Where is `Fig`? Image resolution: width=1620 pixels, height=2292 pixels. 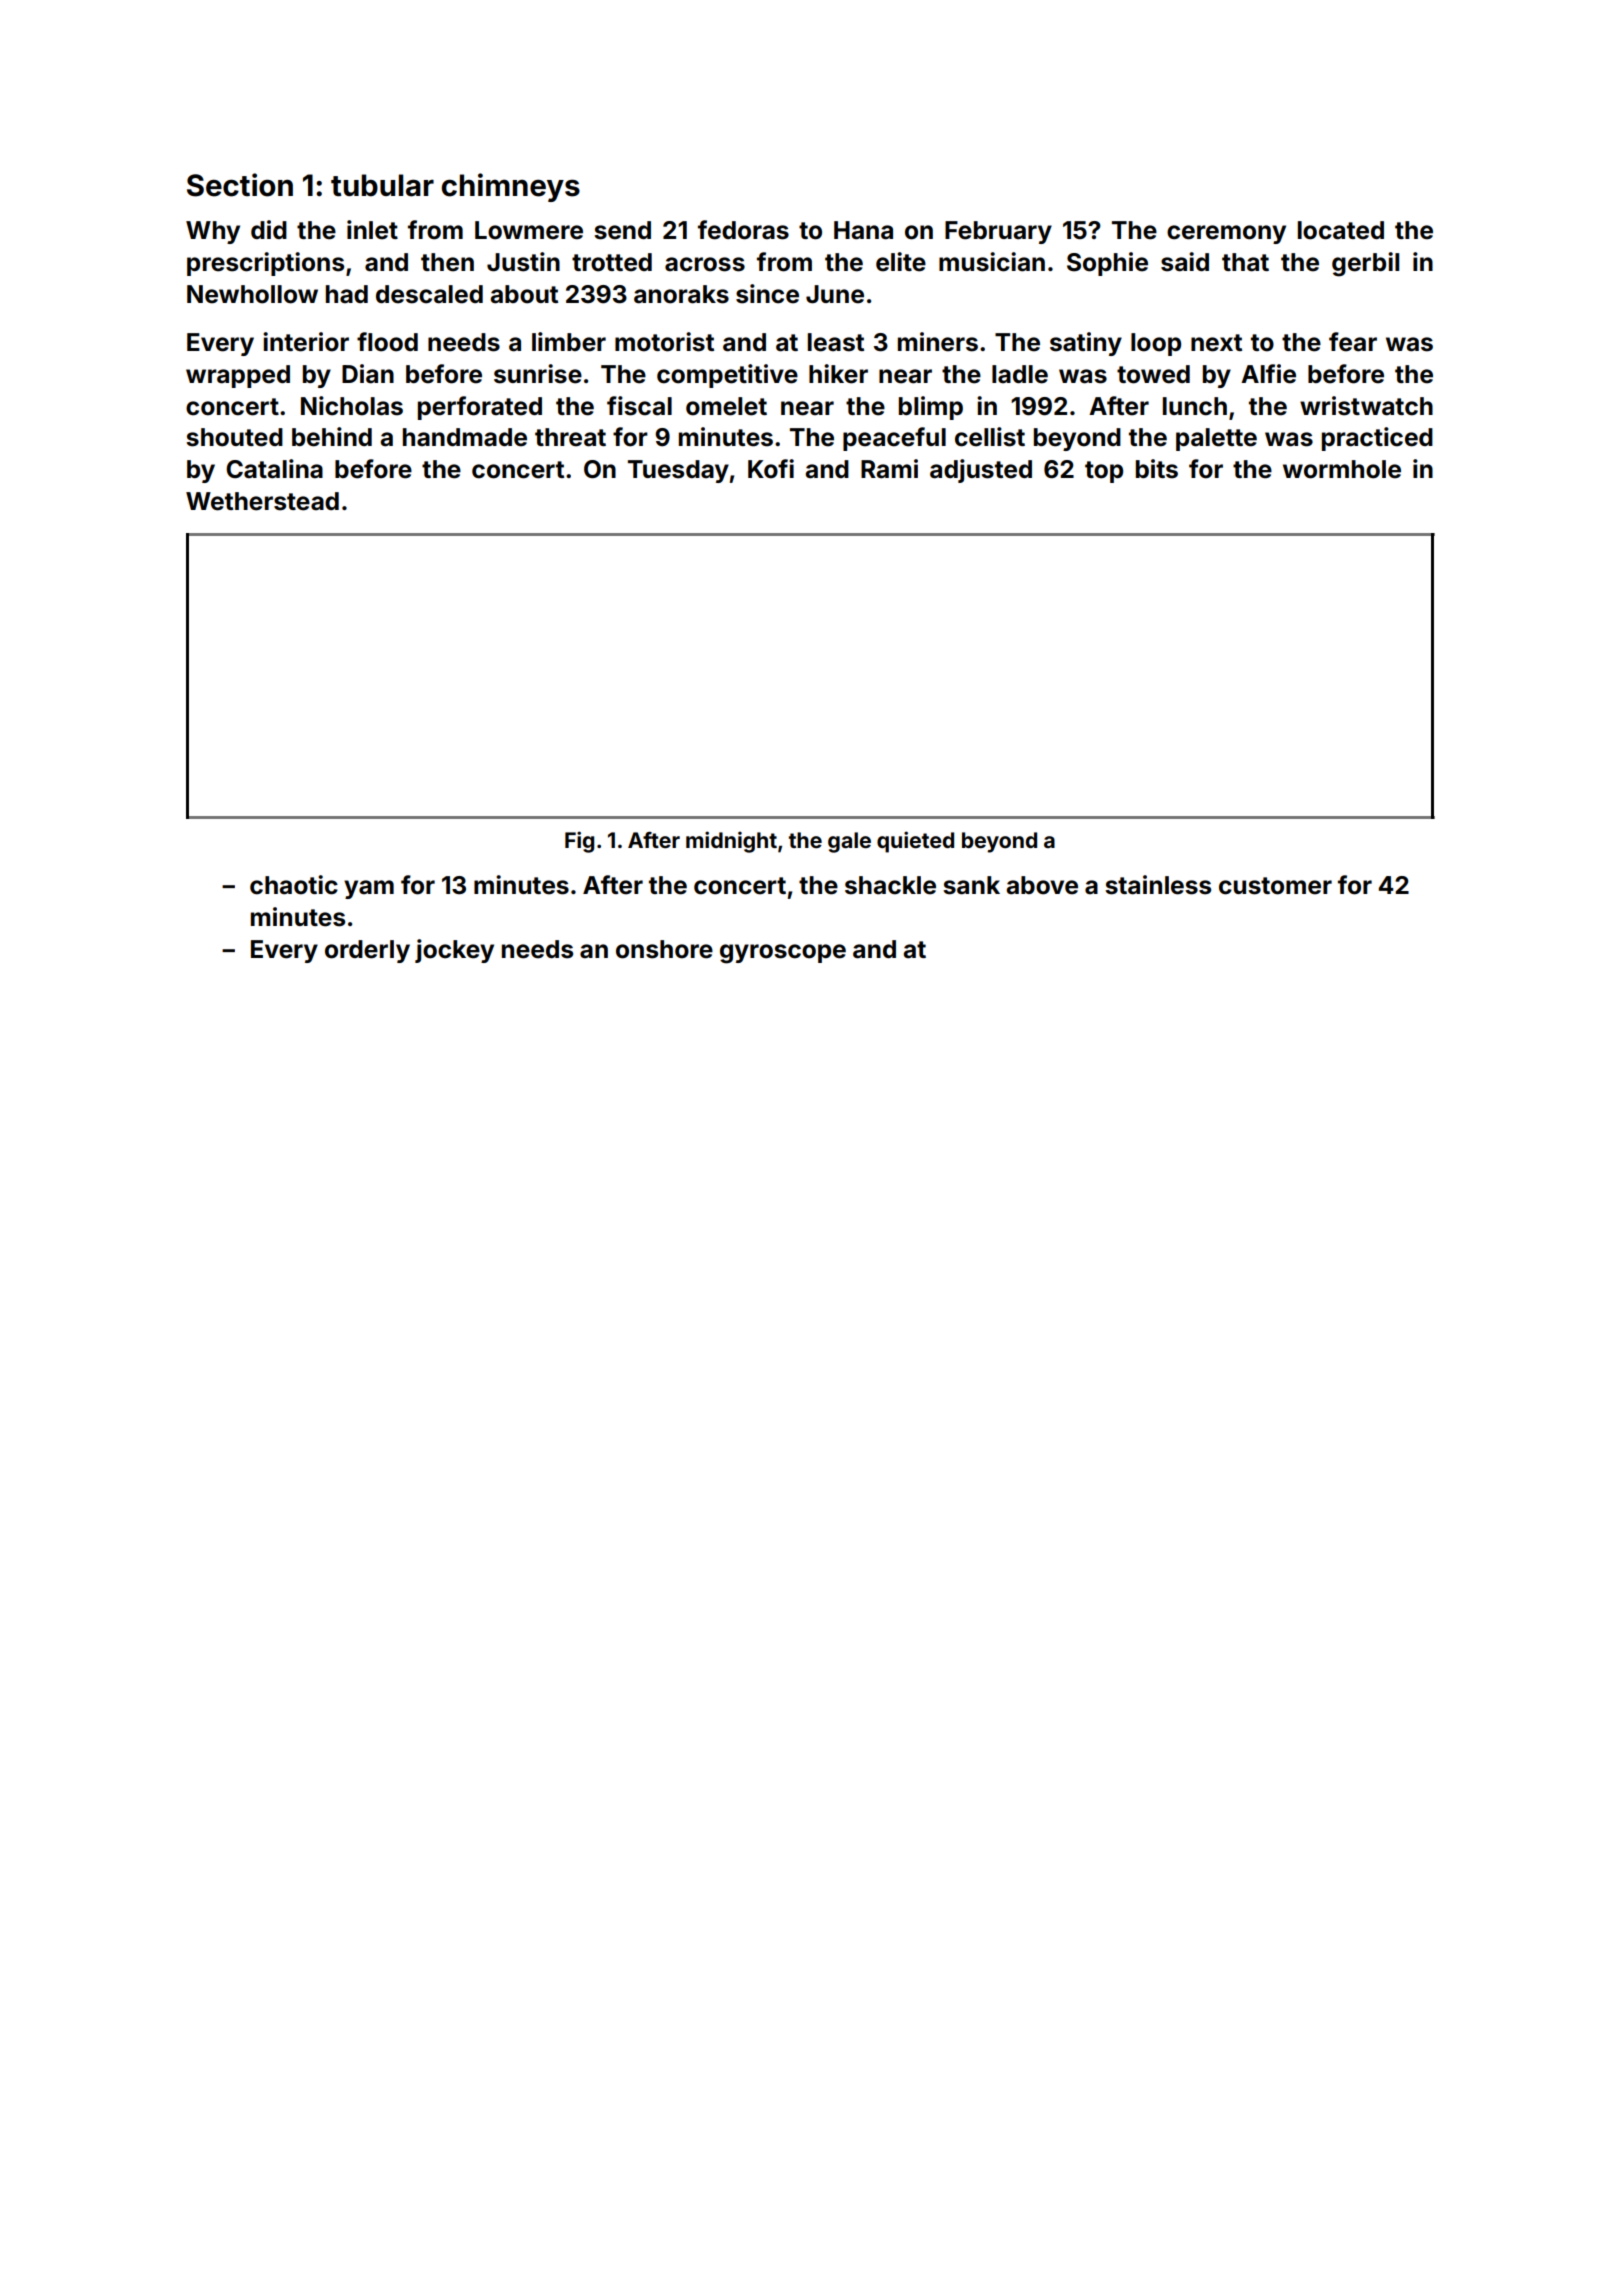 Fig is located at coordinates (579, 842).
